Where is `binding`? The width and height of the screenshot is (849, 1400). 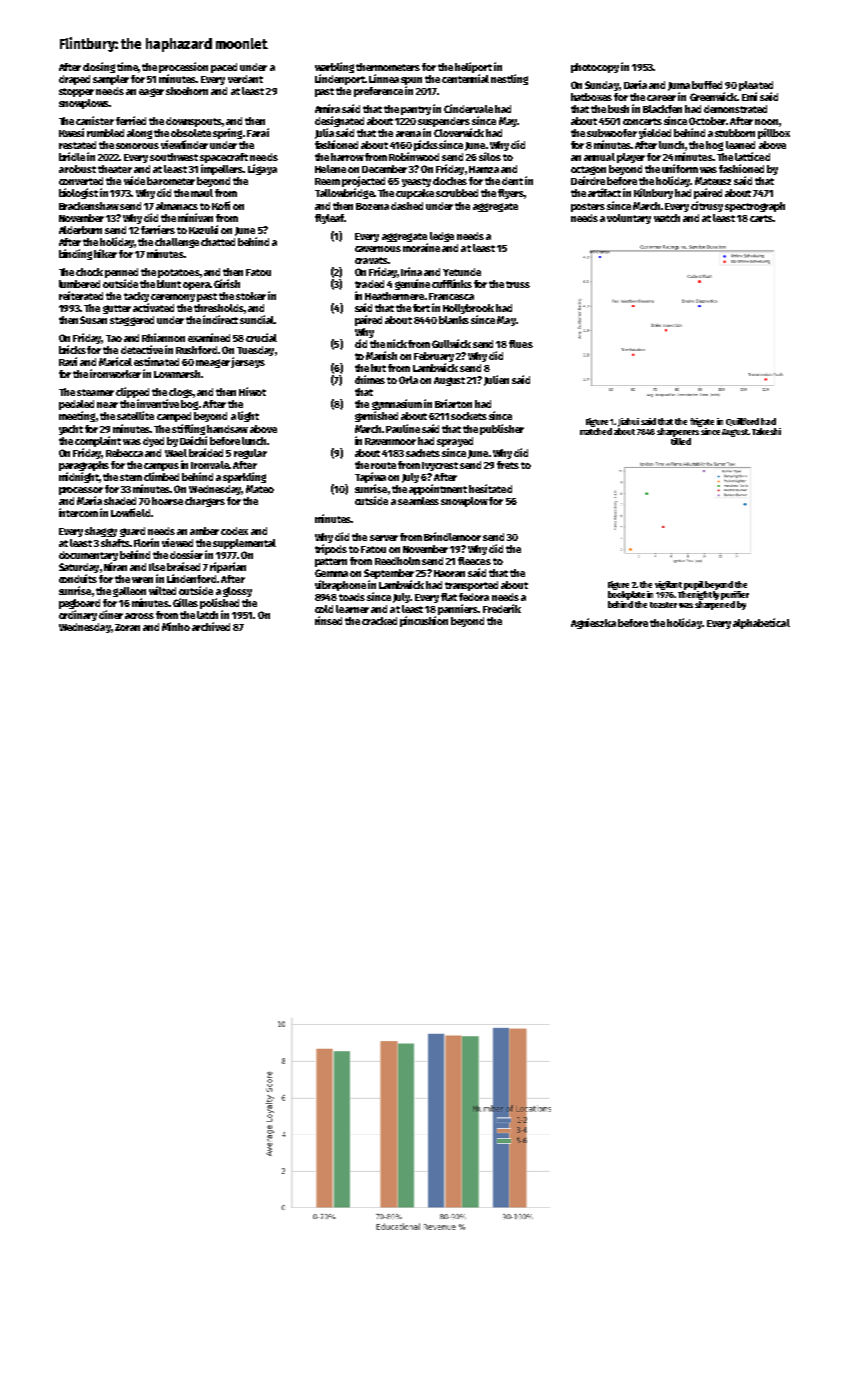 binding is located at coordinates (75, 254).
